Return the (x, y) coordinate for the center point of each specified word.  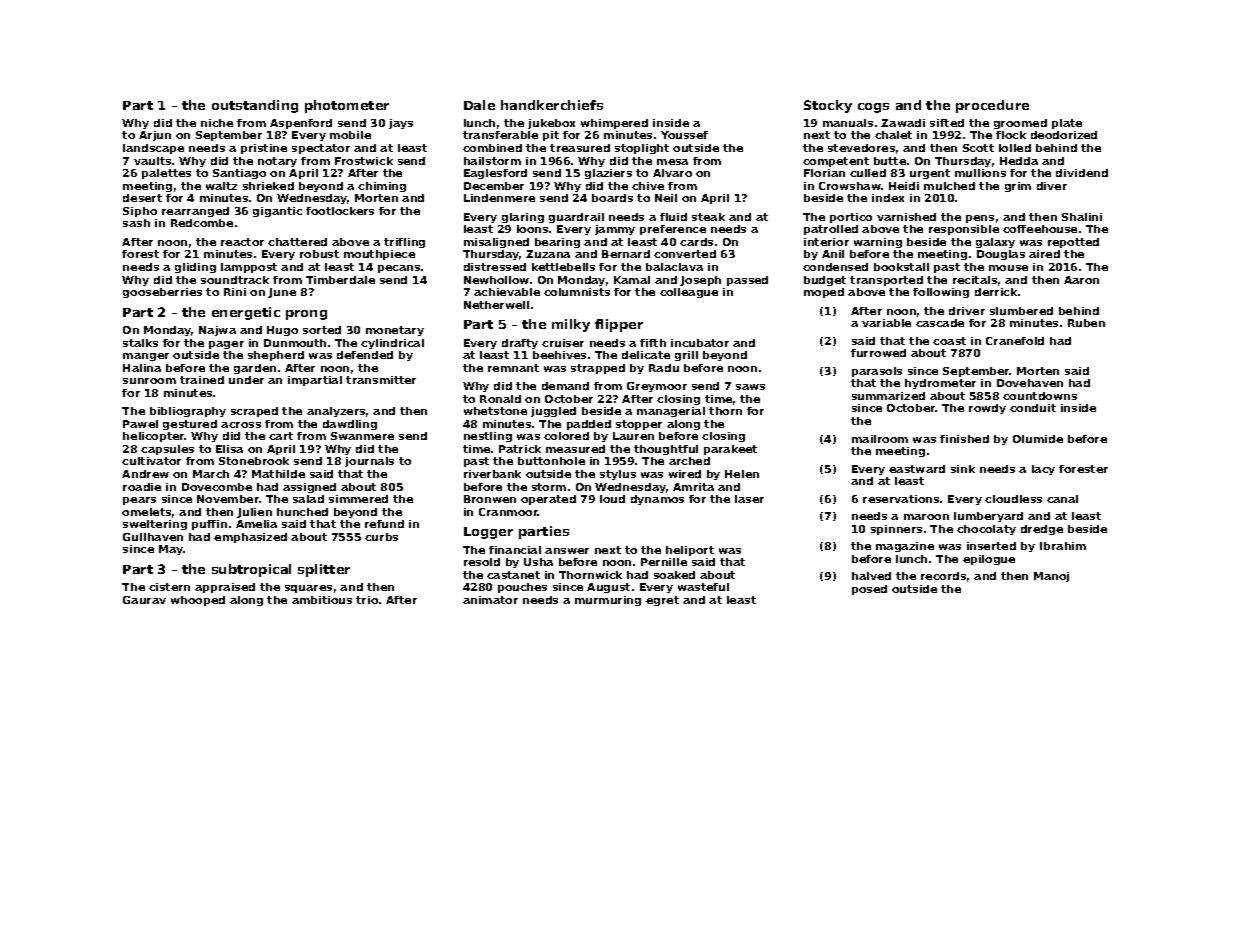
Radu (664, 368)
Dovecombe (217, 487)
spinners (896, 530)
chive (648, 186)
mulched (949, 186)
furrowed (878, 353)
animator (490, 600)
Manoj (1051, 577)
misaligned (496, 243)
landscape (153, 149)
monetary (395, 331)
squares (308, 589)
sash (136, 223)
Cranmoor (508, 512)
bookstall (901, 267)
